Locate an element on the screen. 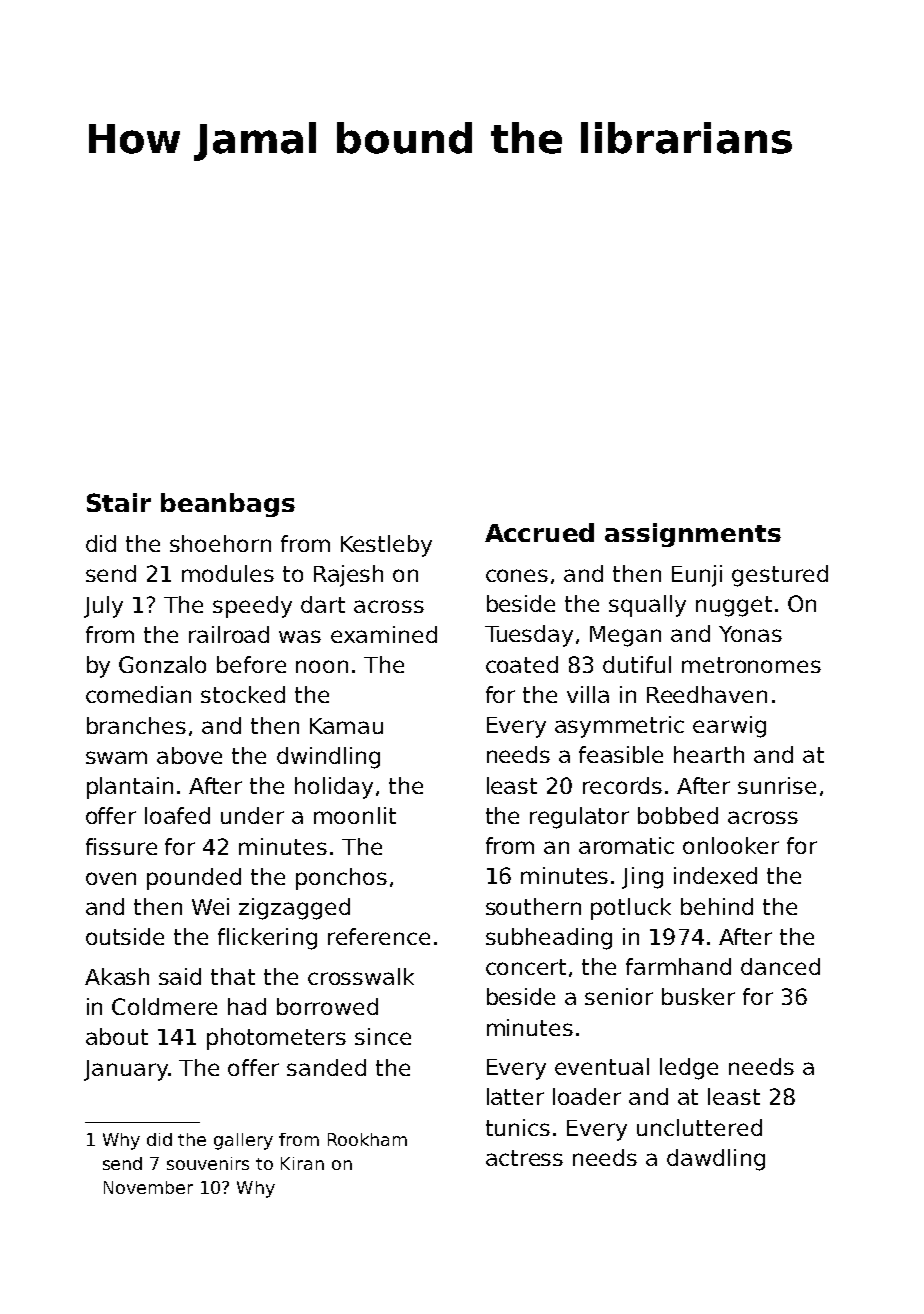  subheading is located at coordinates (549, 939).
